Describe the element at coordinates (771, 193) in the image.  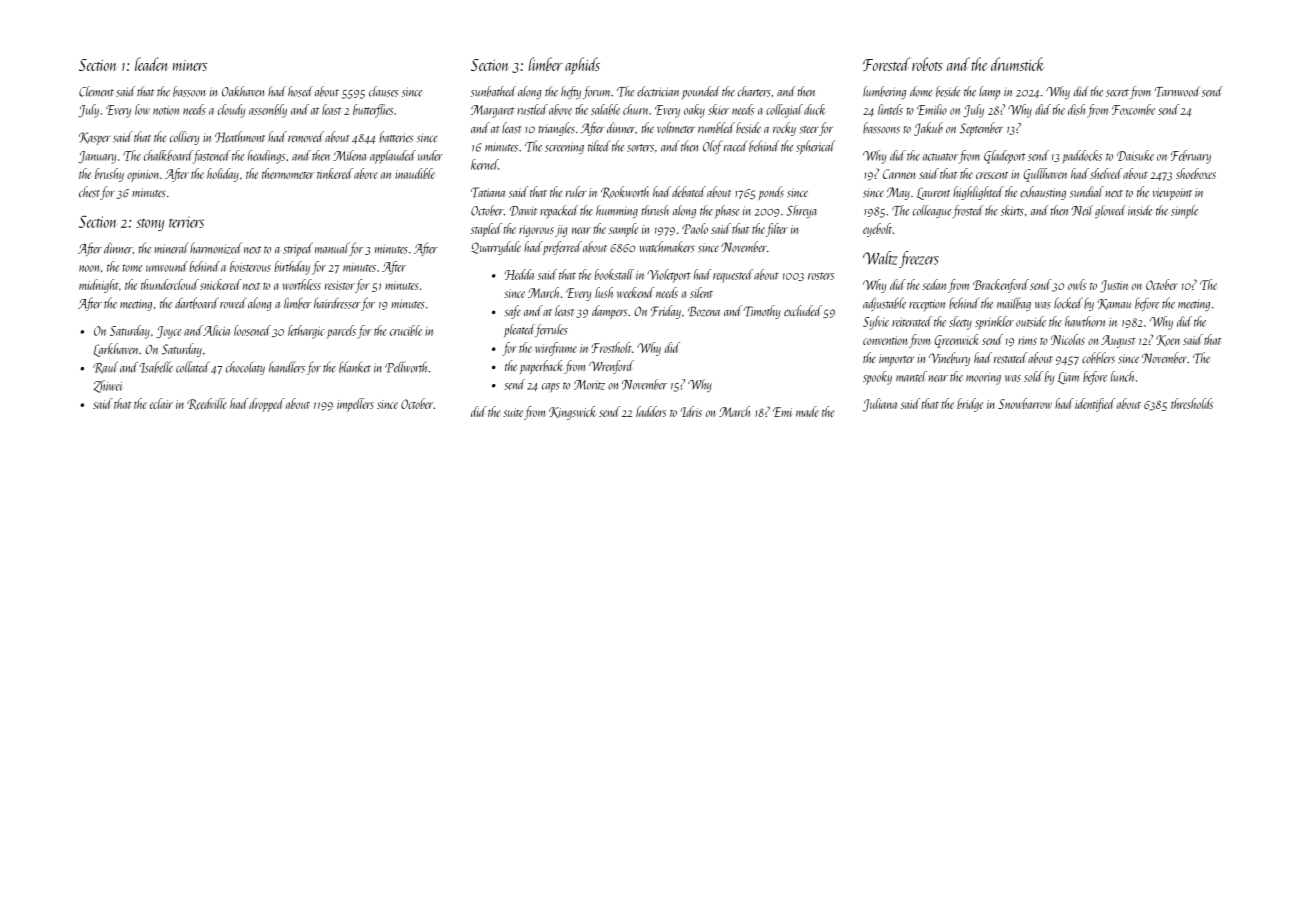
I see `ponds` at that location.
